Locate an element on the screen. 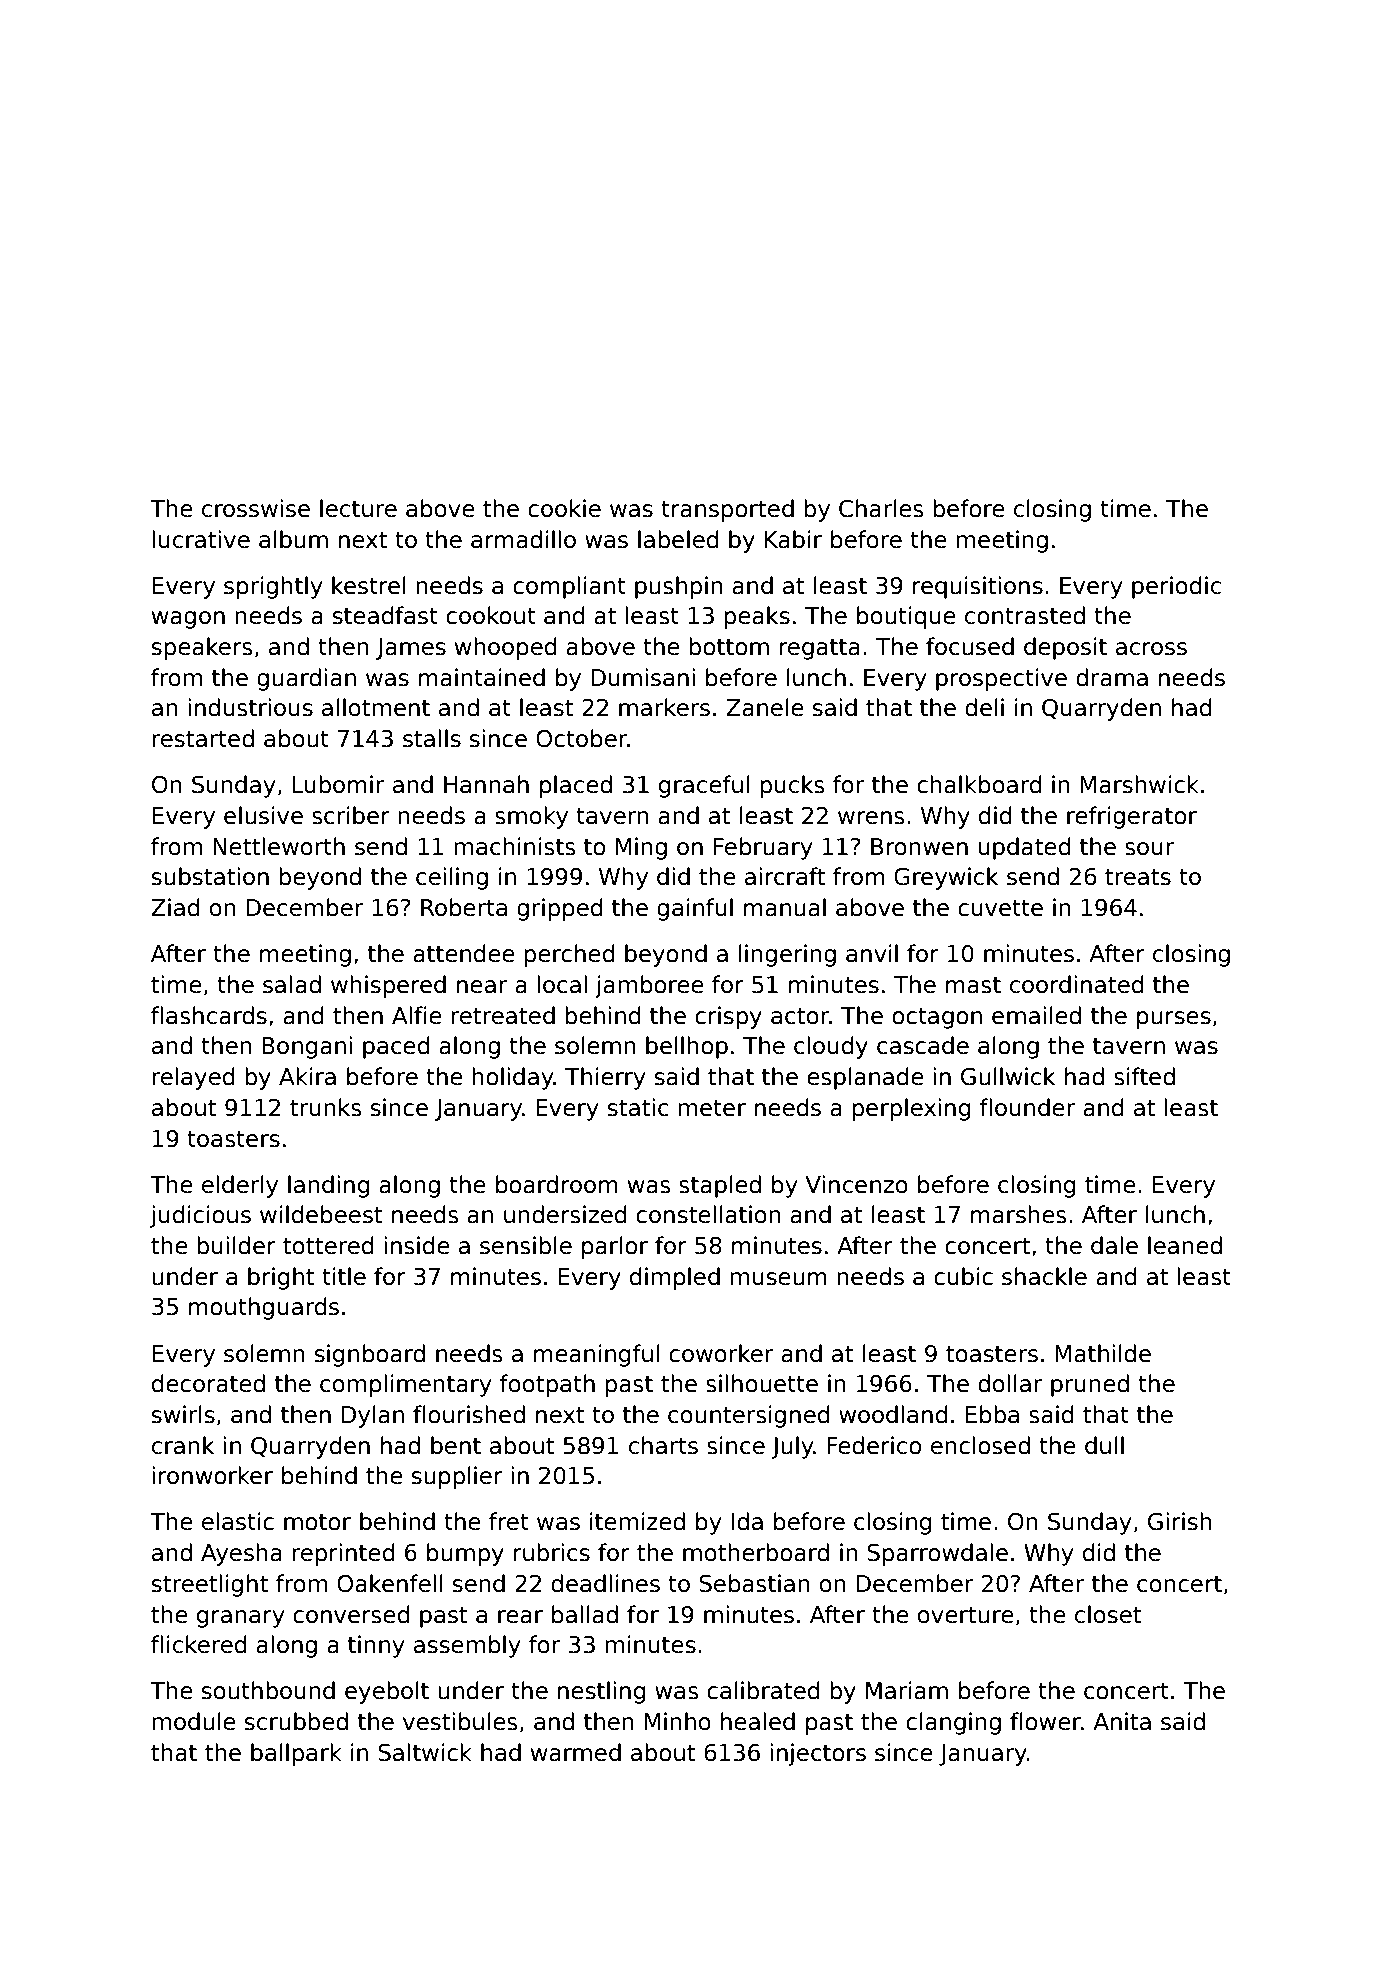 The image size is (1386, 1969). sifted is located at coordinates (1144, 1076).
